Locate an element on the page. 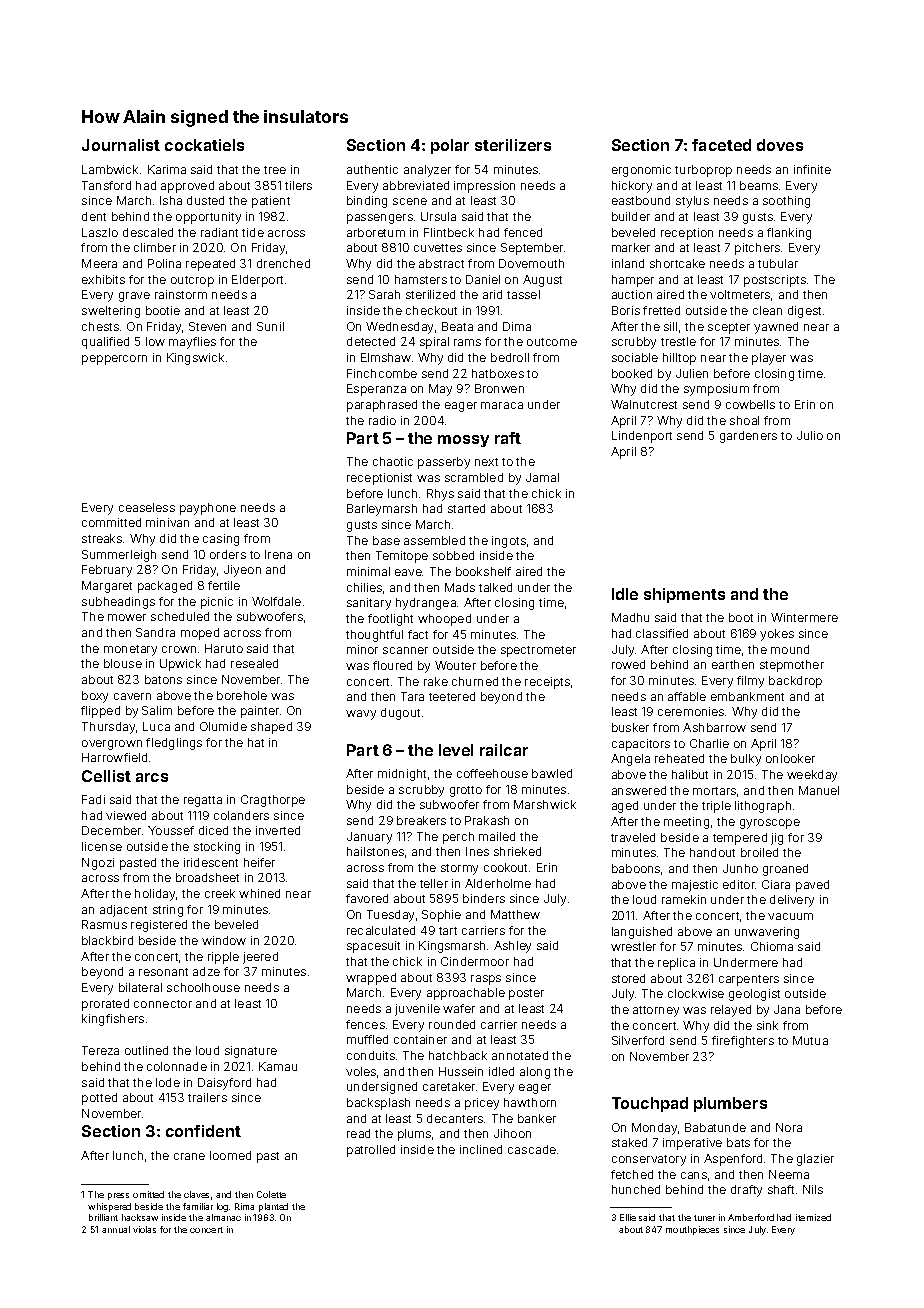  faceted is located at coordinates (721, 145).
